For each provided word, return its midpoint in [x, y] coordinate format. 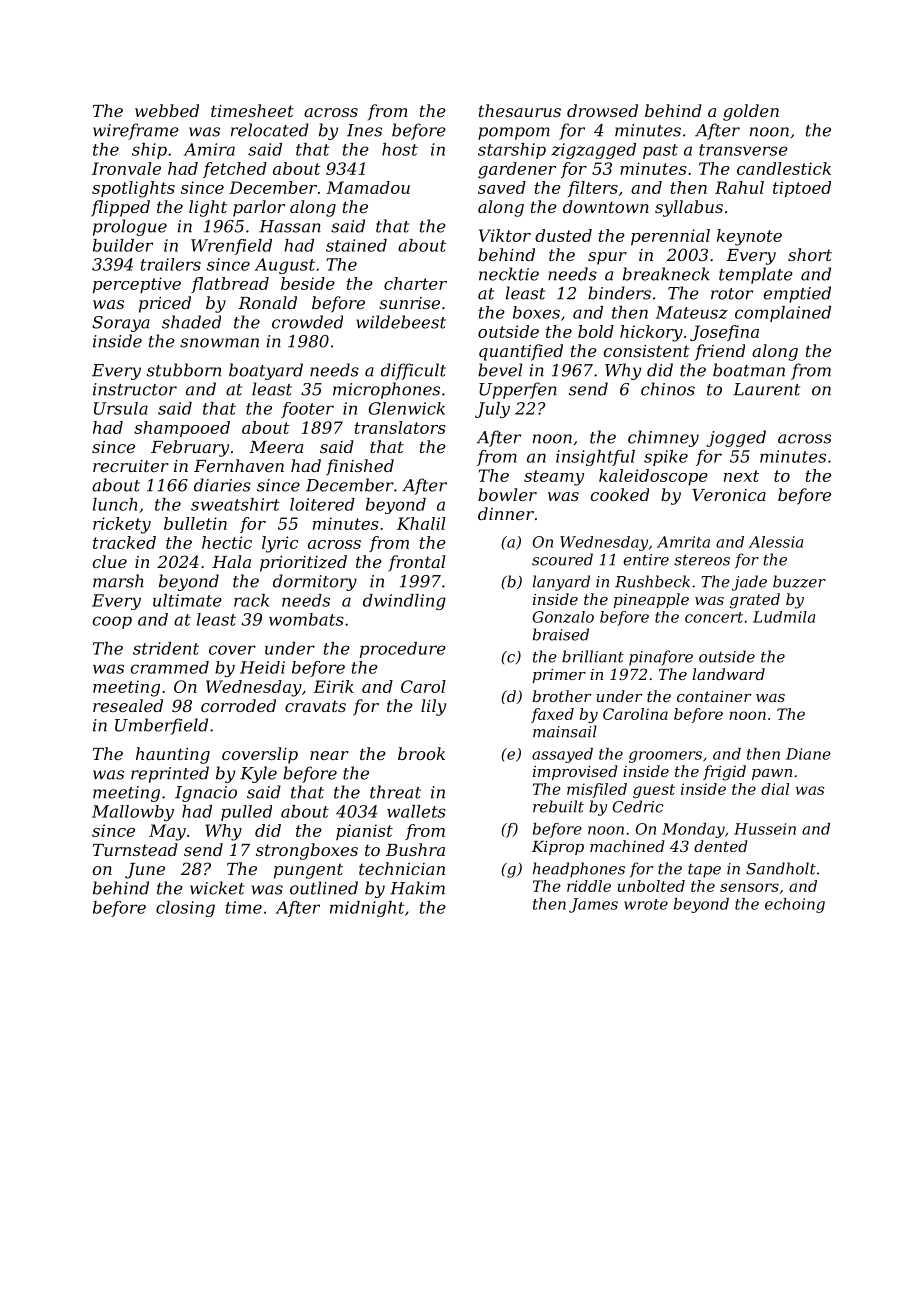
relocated [270, 130]
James [593, 905]
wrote [646, 904]
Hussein [765, 829]
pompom [514, 133]
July [492, 410]
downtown [606, 206]
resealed [128, 705]
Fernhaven [239, 465]
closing [185, 909]
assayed [562, 755]
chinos [668, 389]
